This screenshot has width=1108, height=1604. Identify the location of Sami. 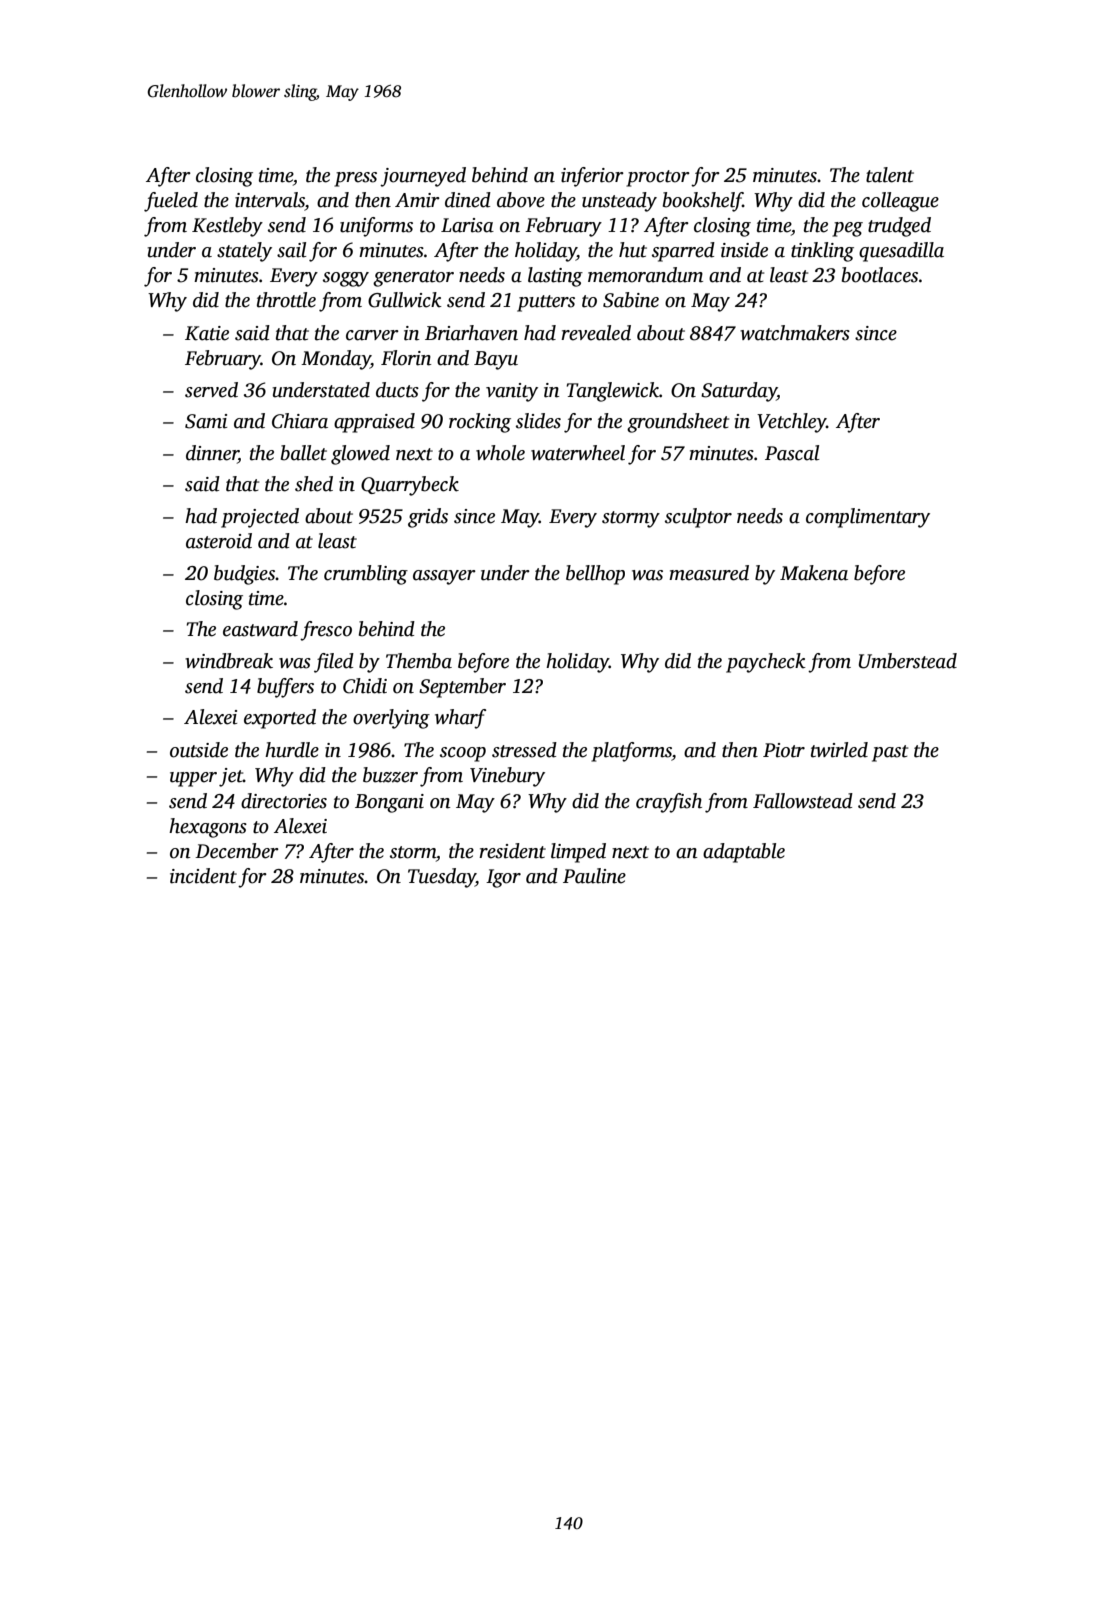
(206, 421).
